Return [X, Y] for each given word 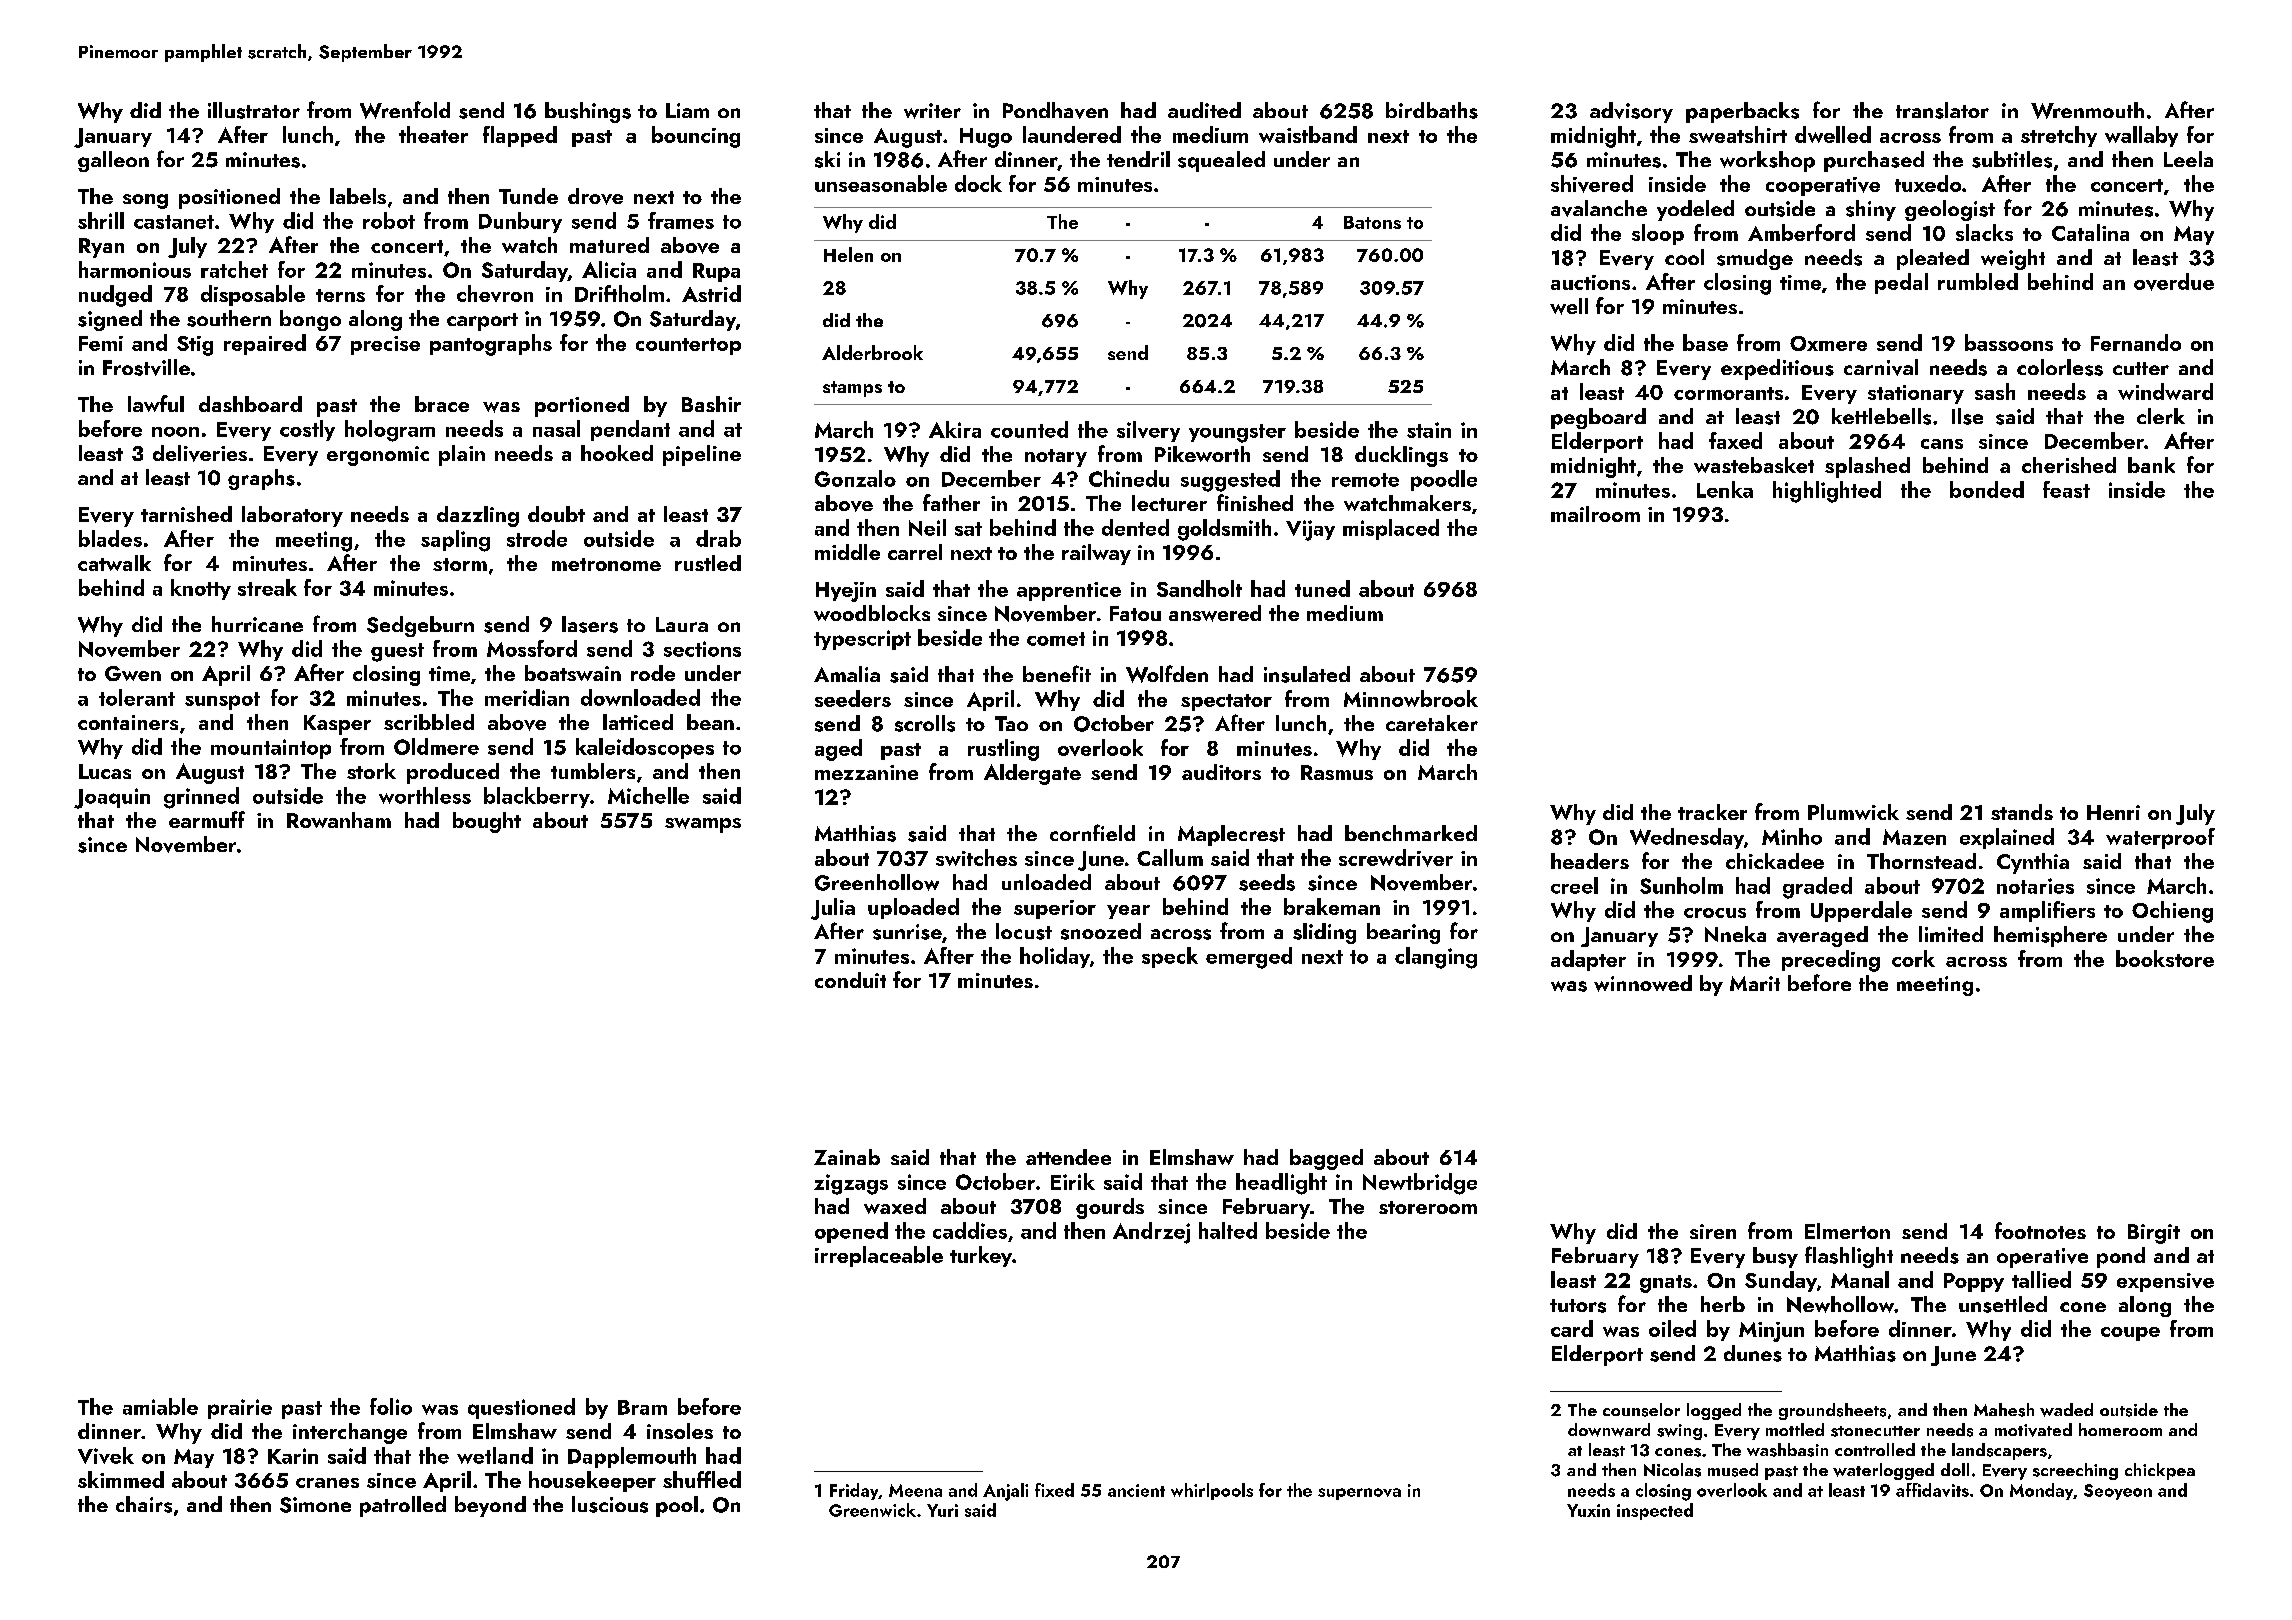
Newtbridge [1420, 1184]
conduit [850, 980]
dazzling [478, 516]
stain [1429, 430]
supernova [1359, 1494]
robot [389, 220]
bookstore [2165, 958]
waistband [1308, 134]
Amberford [1801, 232]
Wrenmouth [2087, 110]
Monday [2041, 1491]
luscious [610, 1504]
